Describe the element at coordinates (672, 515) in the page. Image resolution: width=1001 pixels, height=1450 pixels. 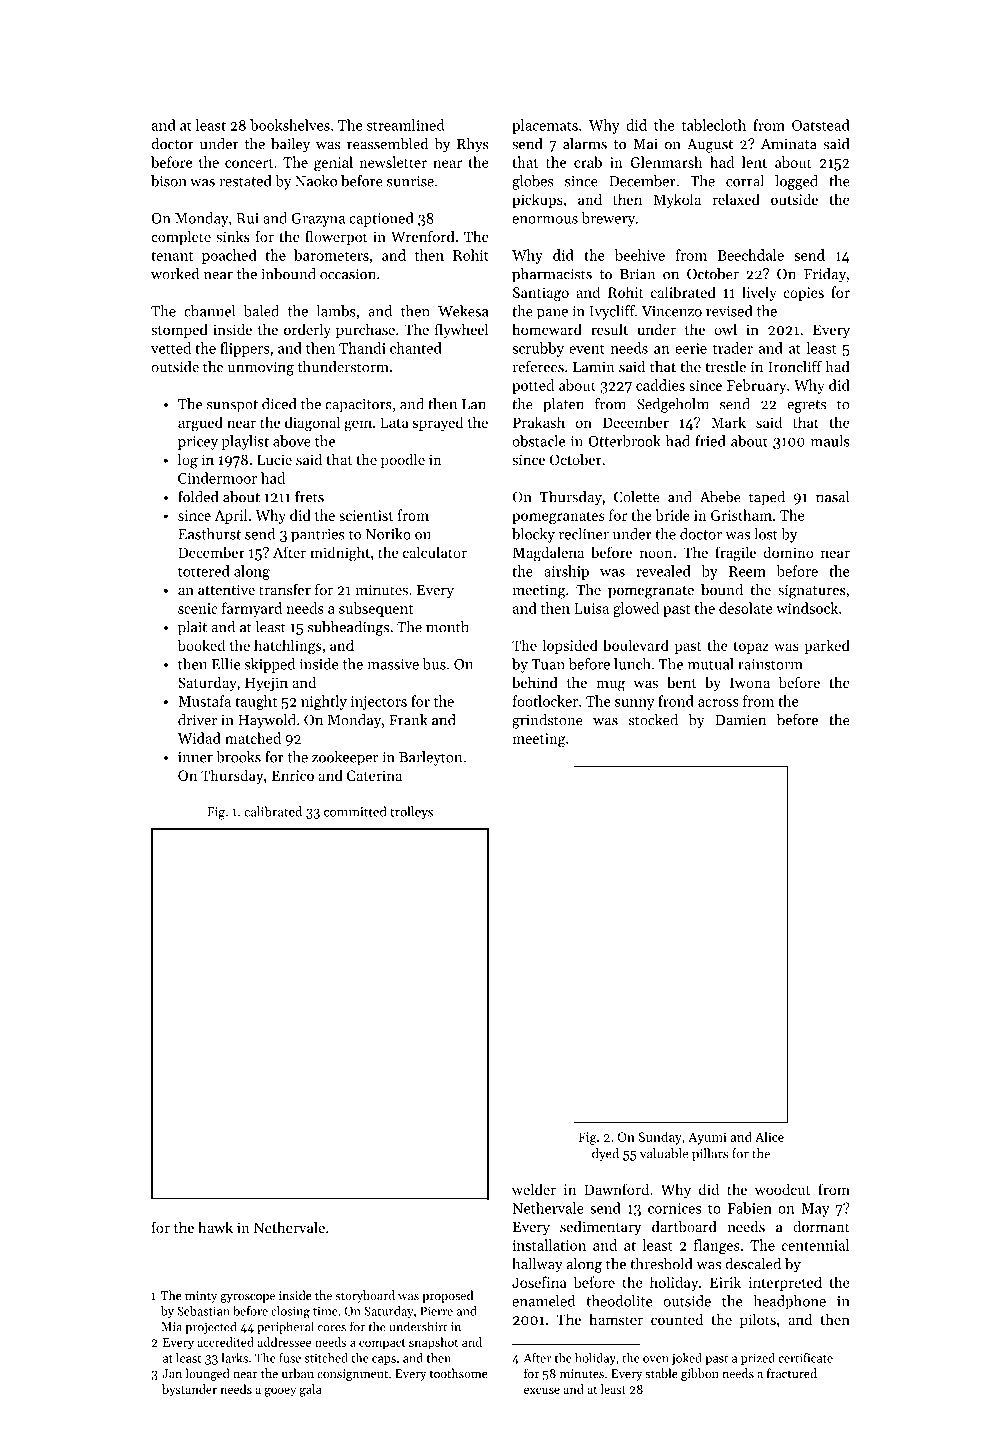
I see `bride` at that location.
